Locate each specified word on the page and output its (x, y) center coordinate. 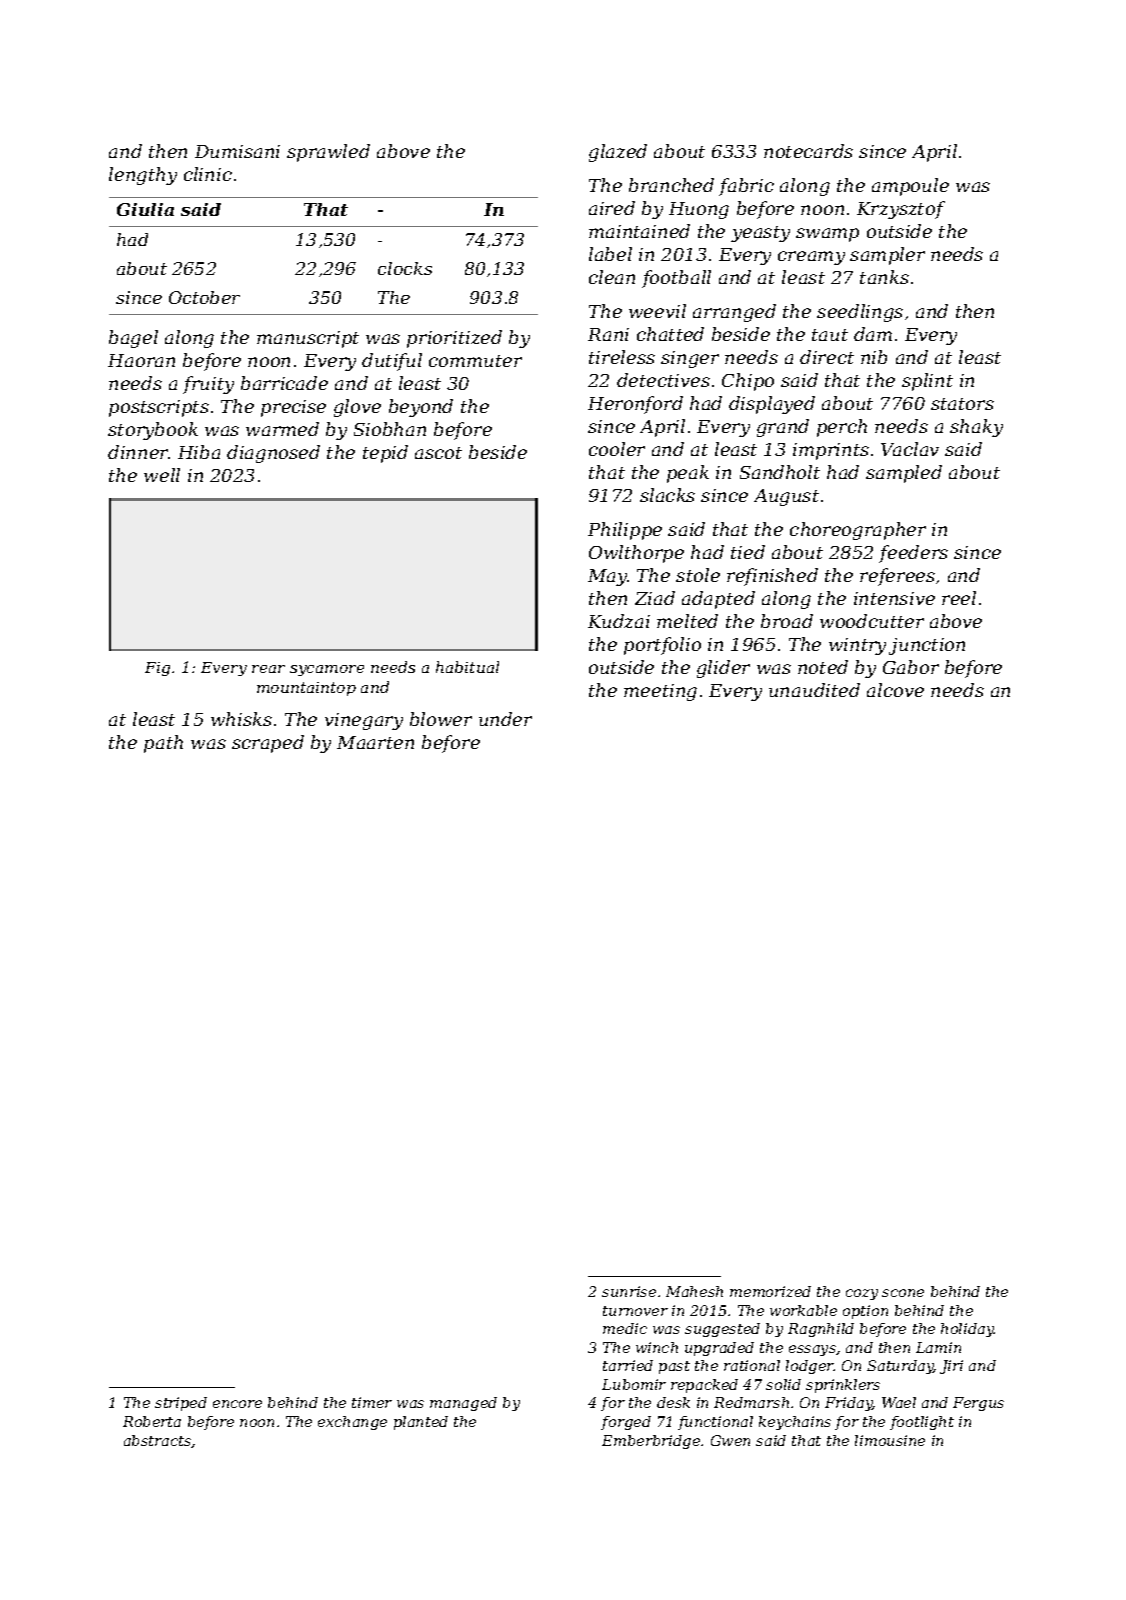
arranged (734, 313)
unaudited (814, 690)
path (163, 744)
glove (357, 408)
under (505, 719)
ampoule (910, 187)
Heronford (635, 405)
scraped (268, 744)
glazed (618, 153)
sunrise (629, 1291)
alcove (895, 690)
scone (903, 1293)
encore (237, 1404)
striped (181, 1404)
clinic (208, 174)
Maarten (375, 742)
